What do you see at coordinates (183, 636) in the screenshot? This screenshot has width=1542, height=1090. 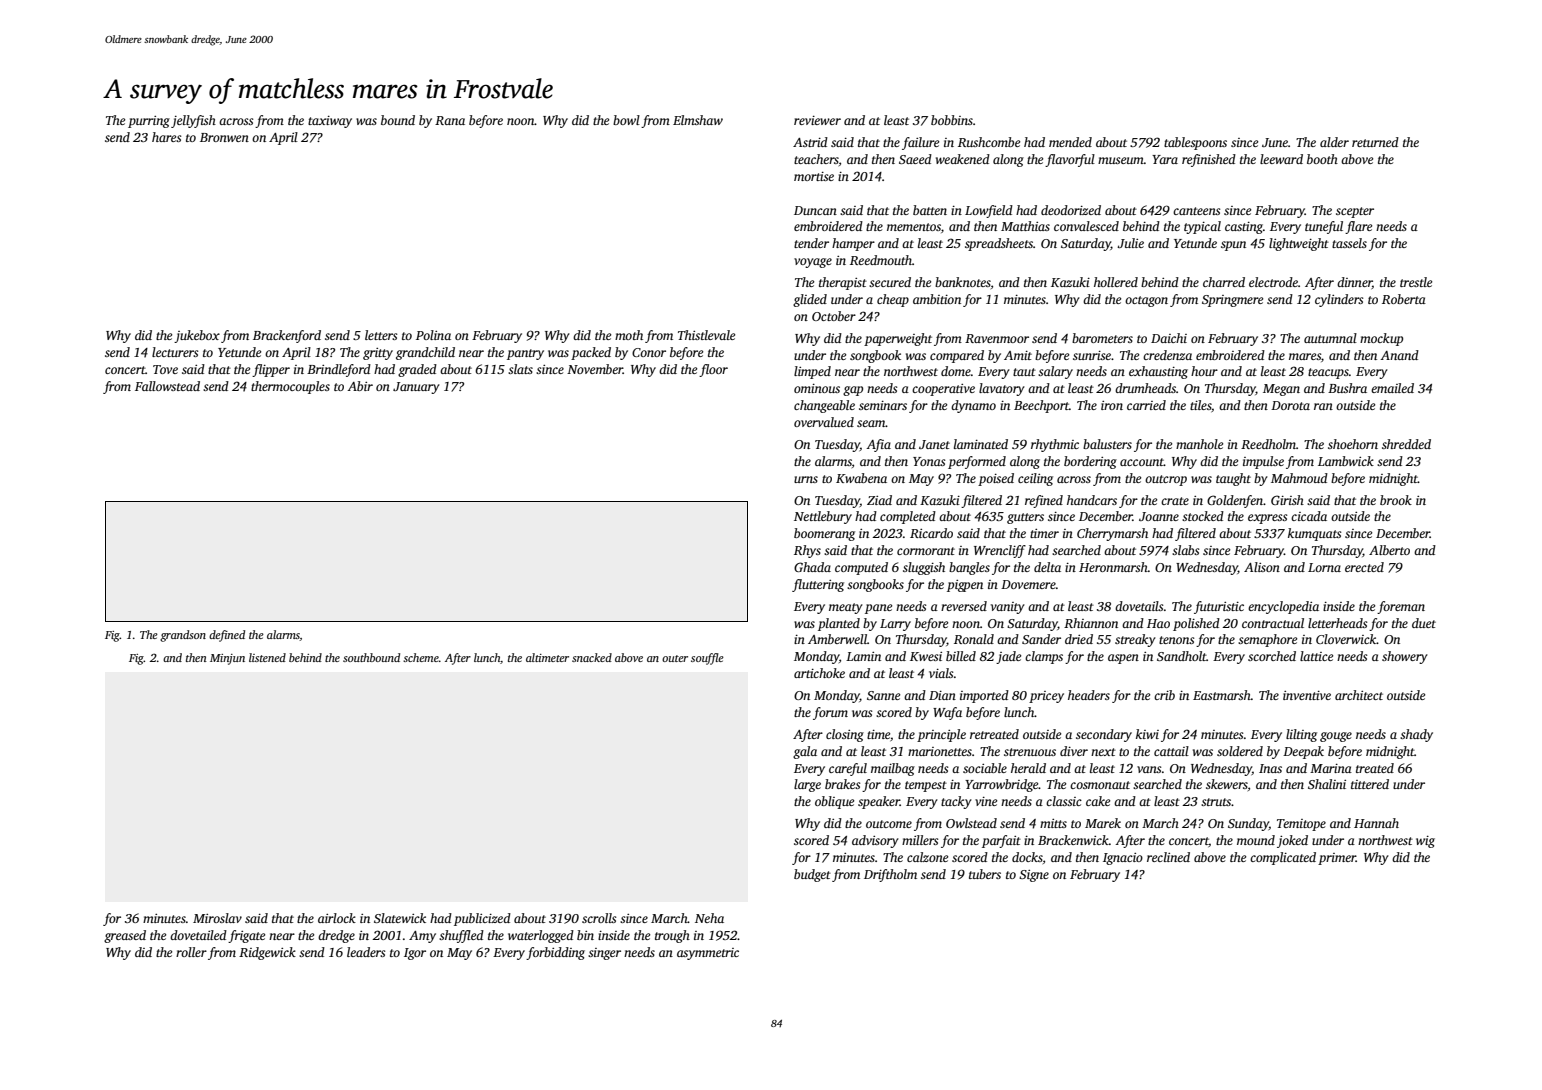 I see `grandson` at bounding box center [183, 636].
